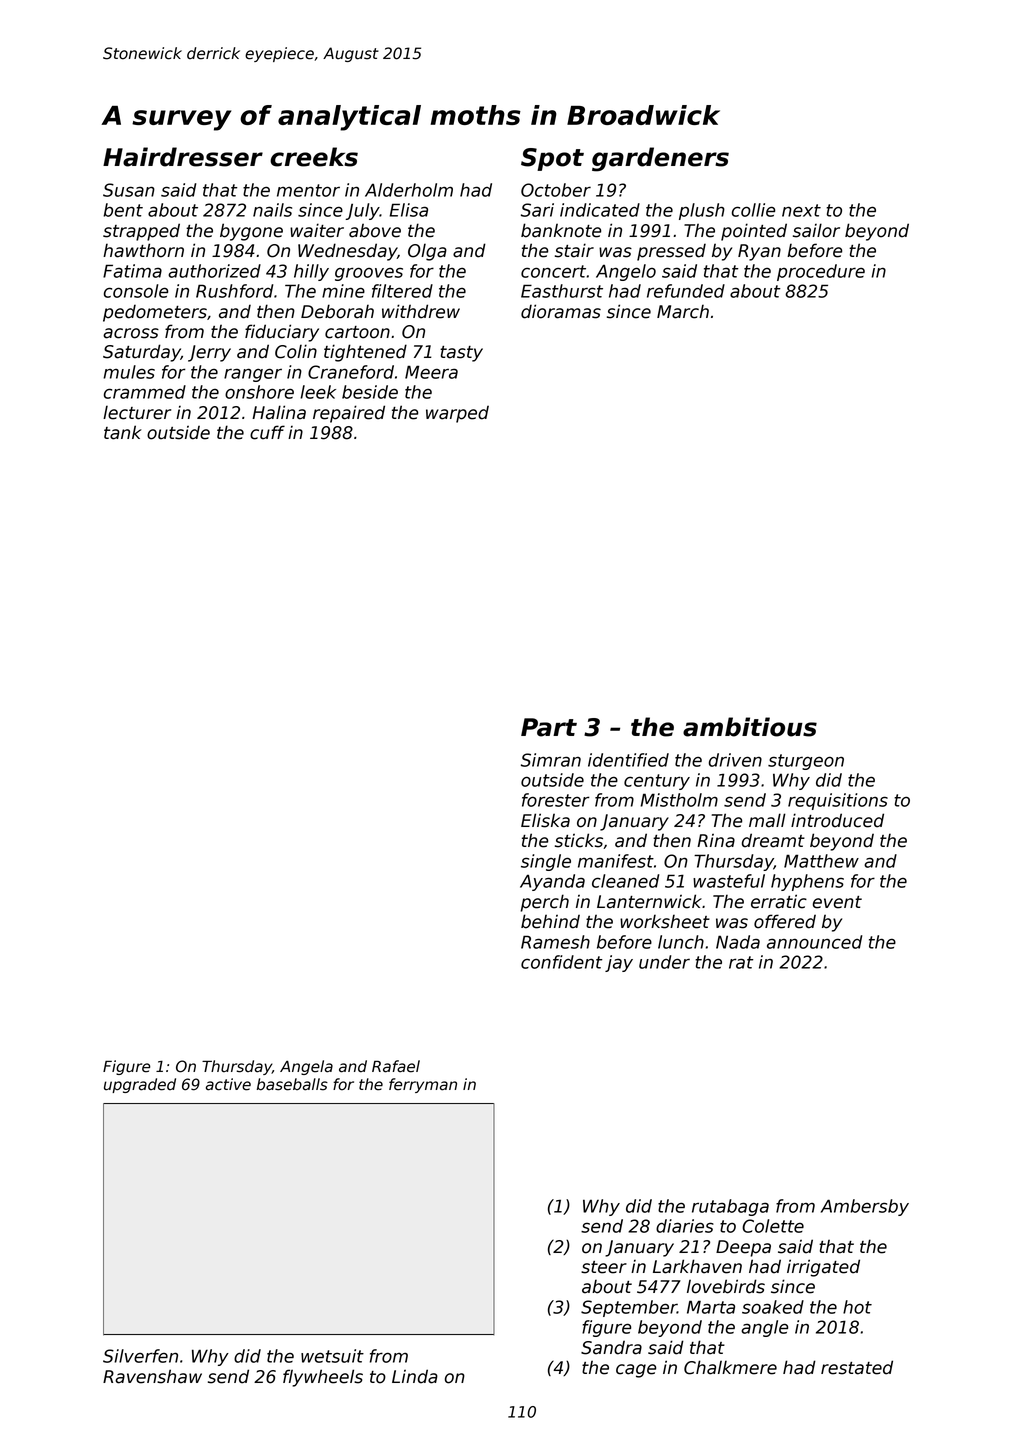  What do you see at coordinates (323, 1378) in the document?
I see `flywheels` at bounding box center [323, 1378].
